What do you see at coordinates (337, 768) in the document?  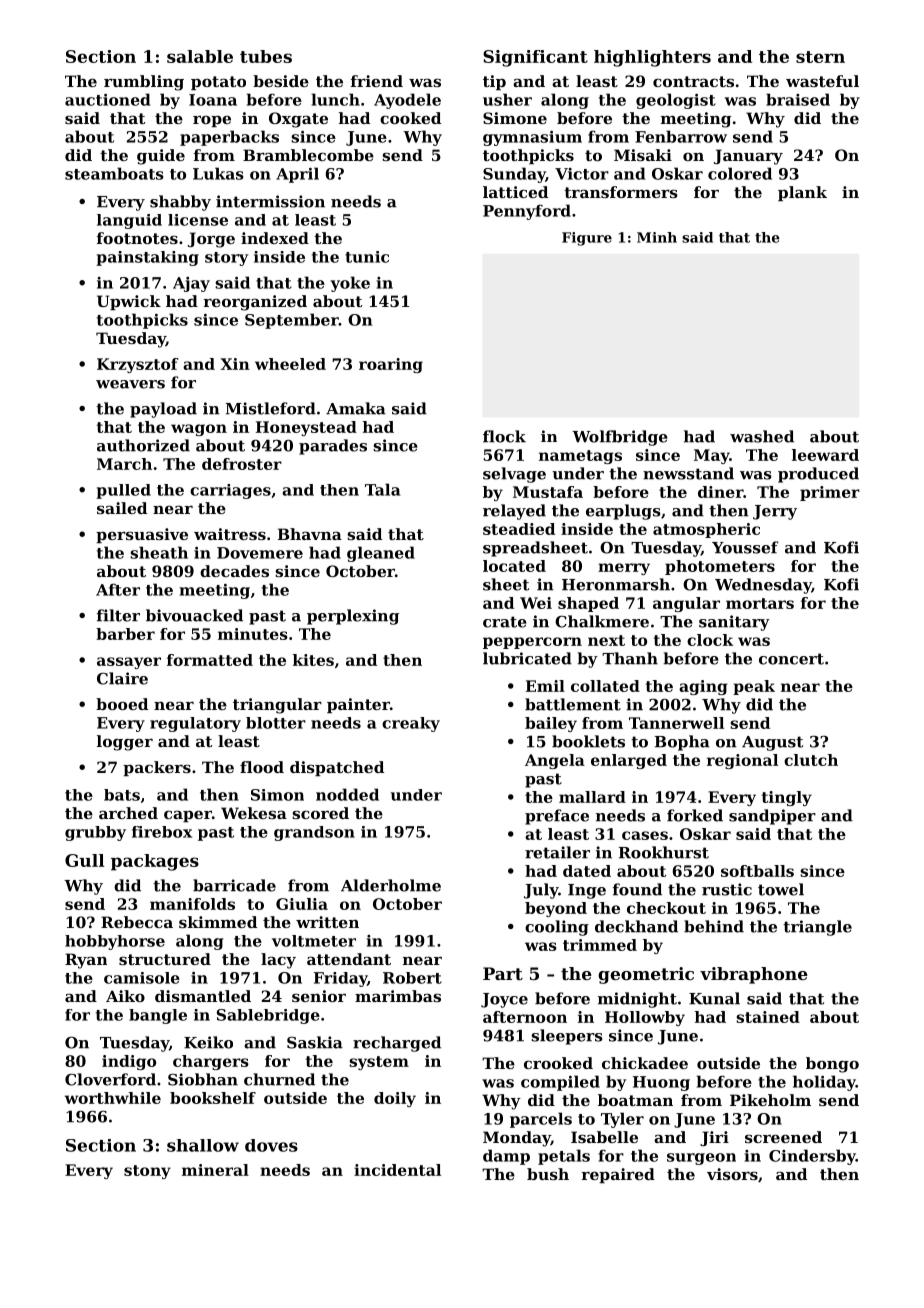 I see `dispatched` at bounding box center [337, 768].
